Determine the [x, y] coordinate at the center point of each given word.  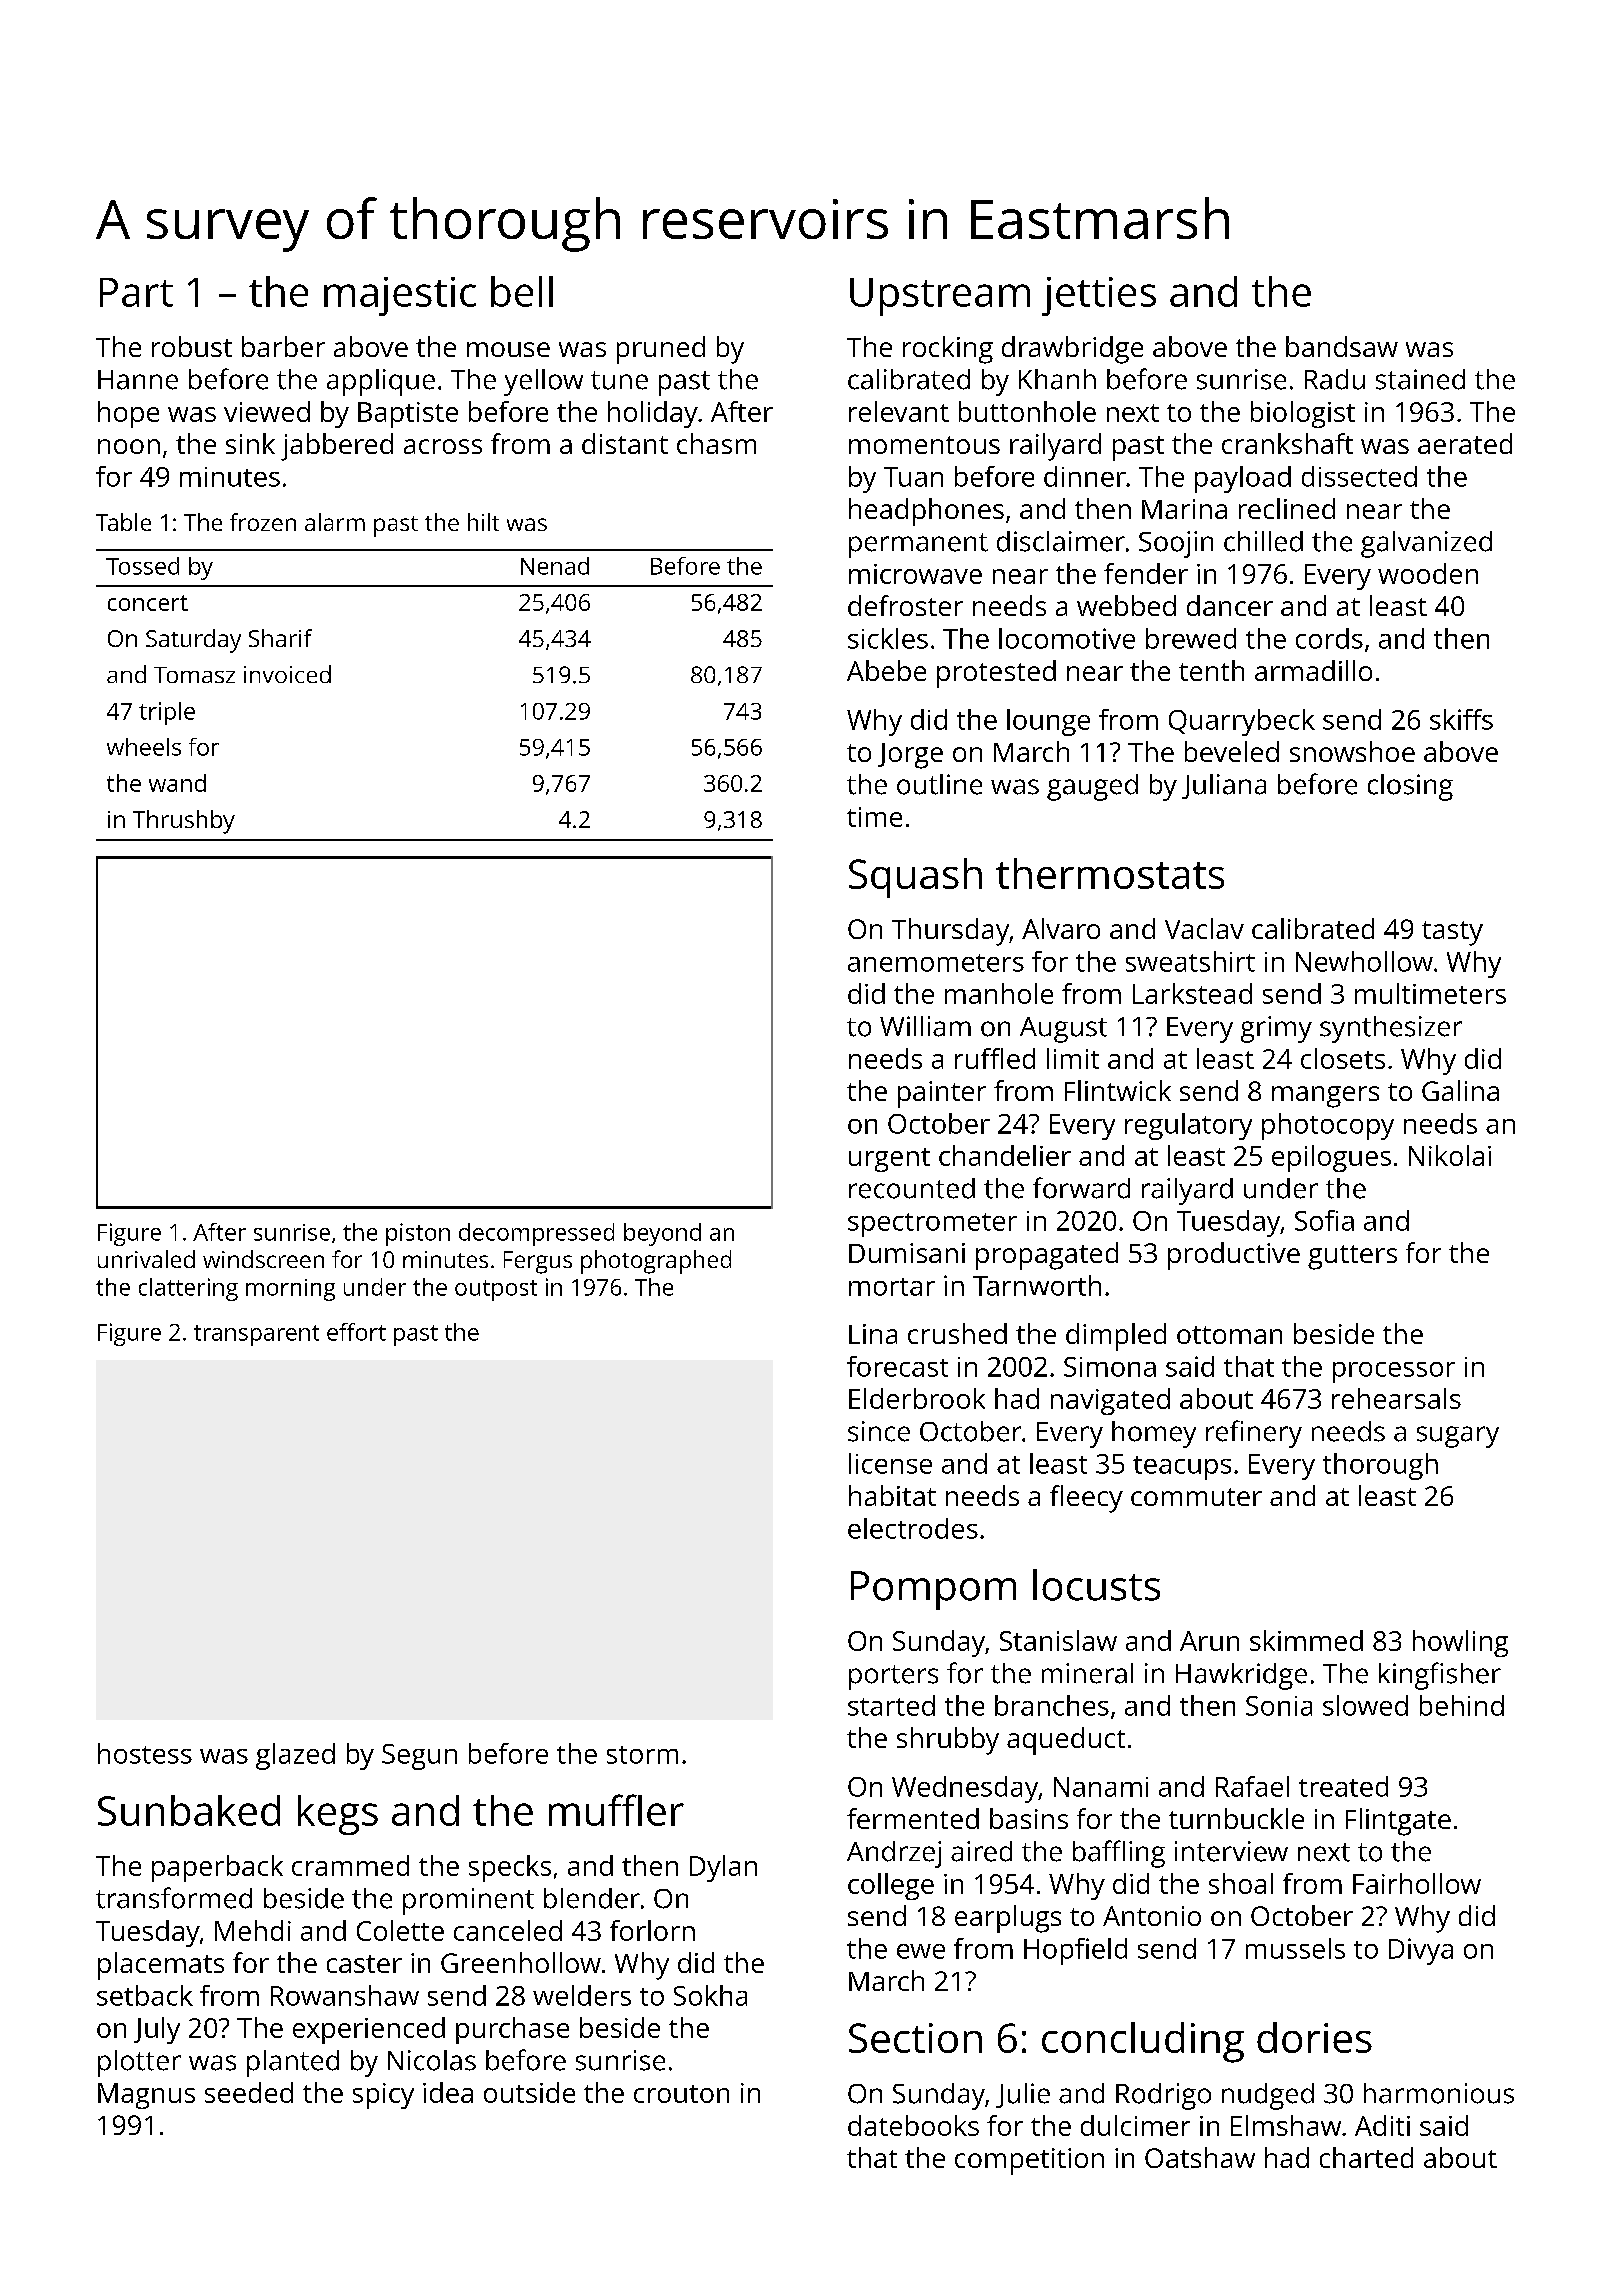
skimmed [1306, 1640]
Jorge [910, 756]
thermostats [1110, 873]
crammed [350, 1865]
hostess [145, 1753]
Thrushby [184, 822]
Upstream [940, 297]
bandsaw [1342, 346]
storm [642, 1755]
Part [136, 292]
